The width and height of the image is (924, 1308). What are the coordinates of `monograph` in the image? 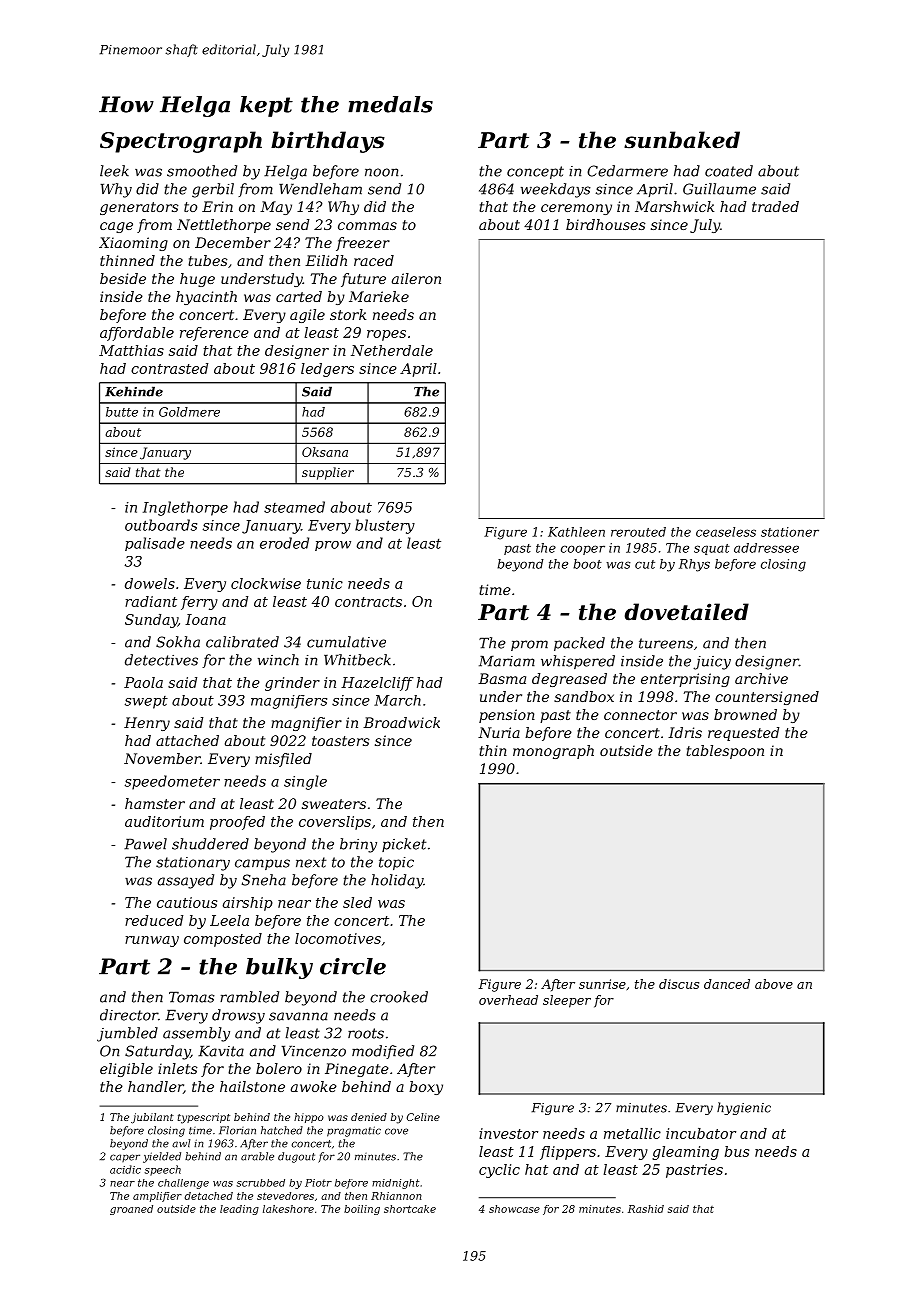 It's located at (553, 752).
